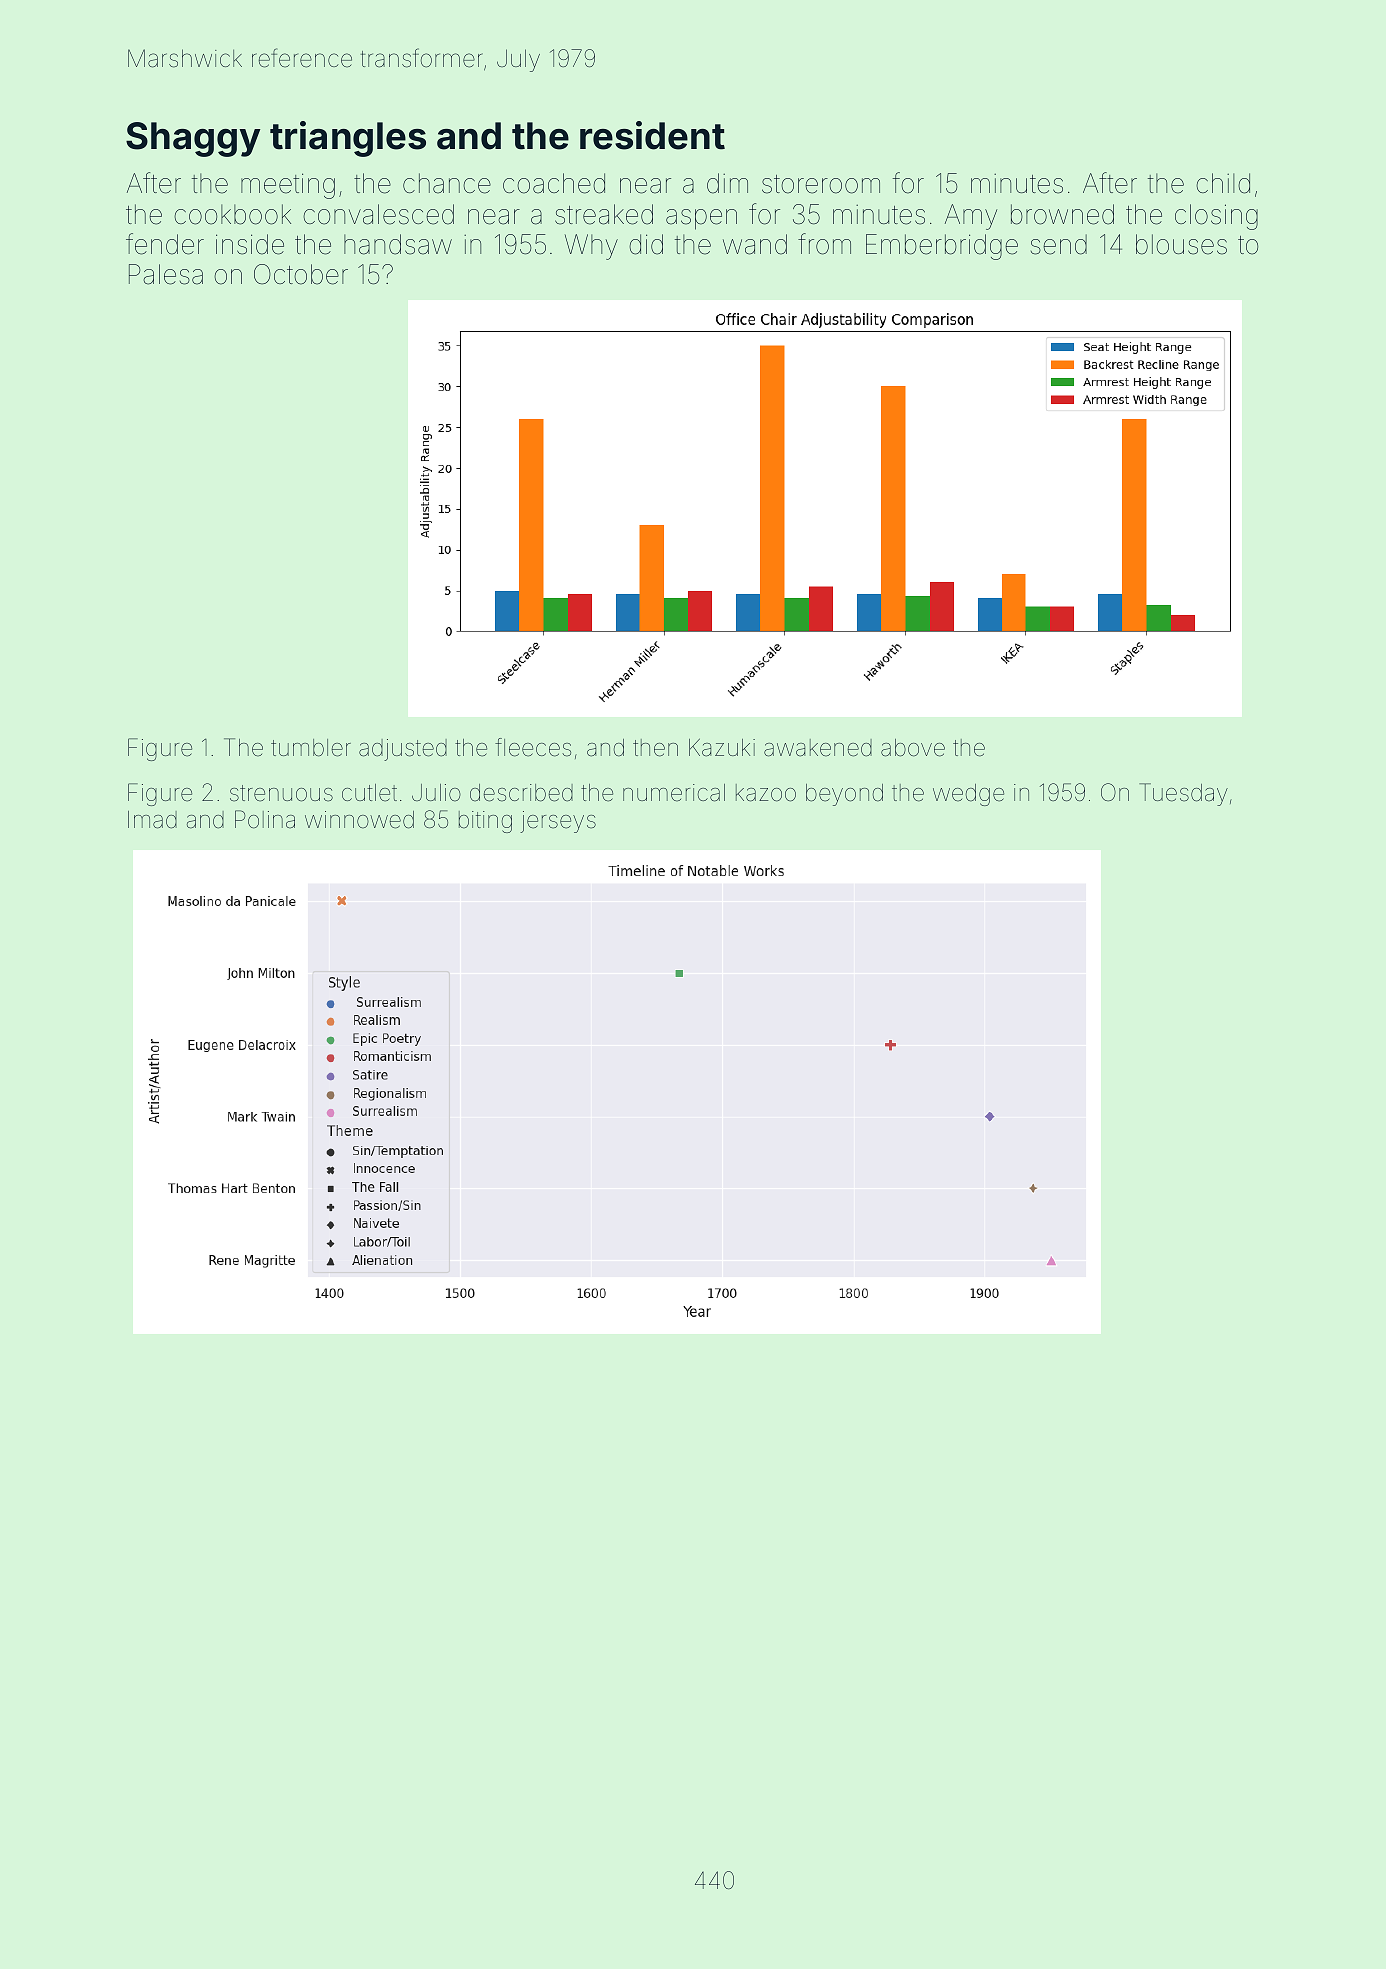  I want to click on cutlet, so click(369, 793).
